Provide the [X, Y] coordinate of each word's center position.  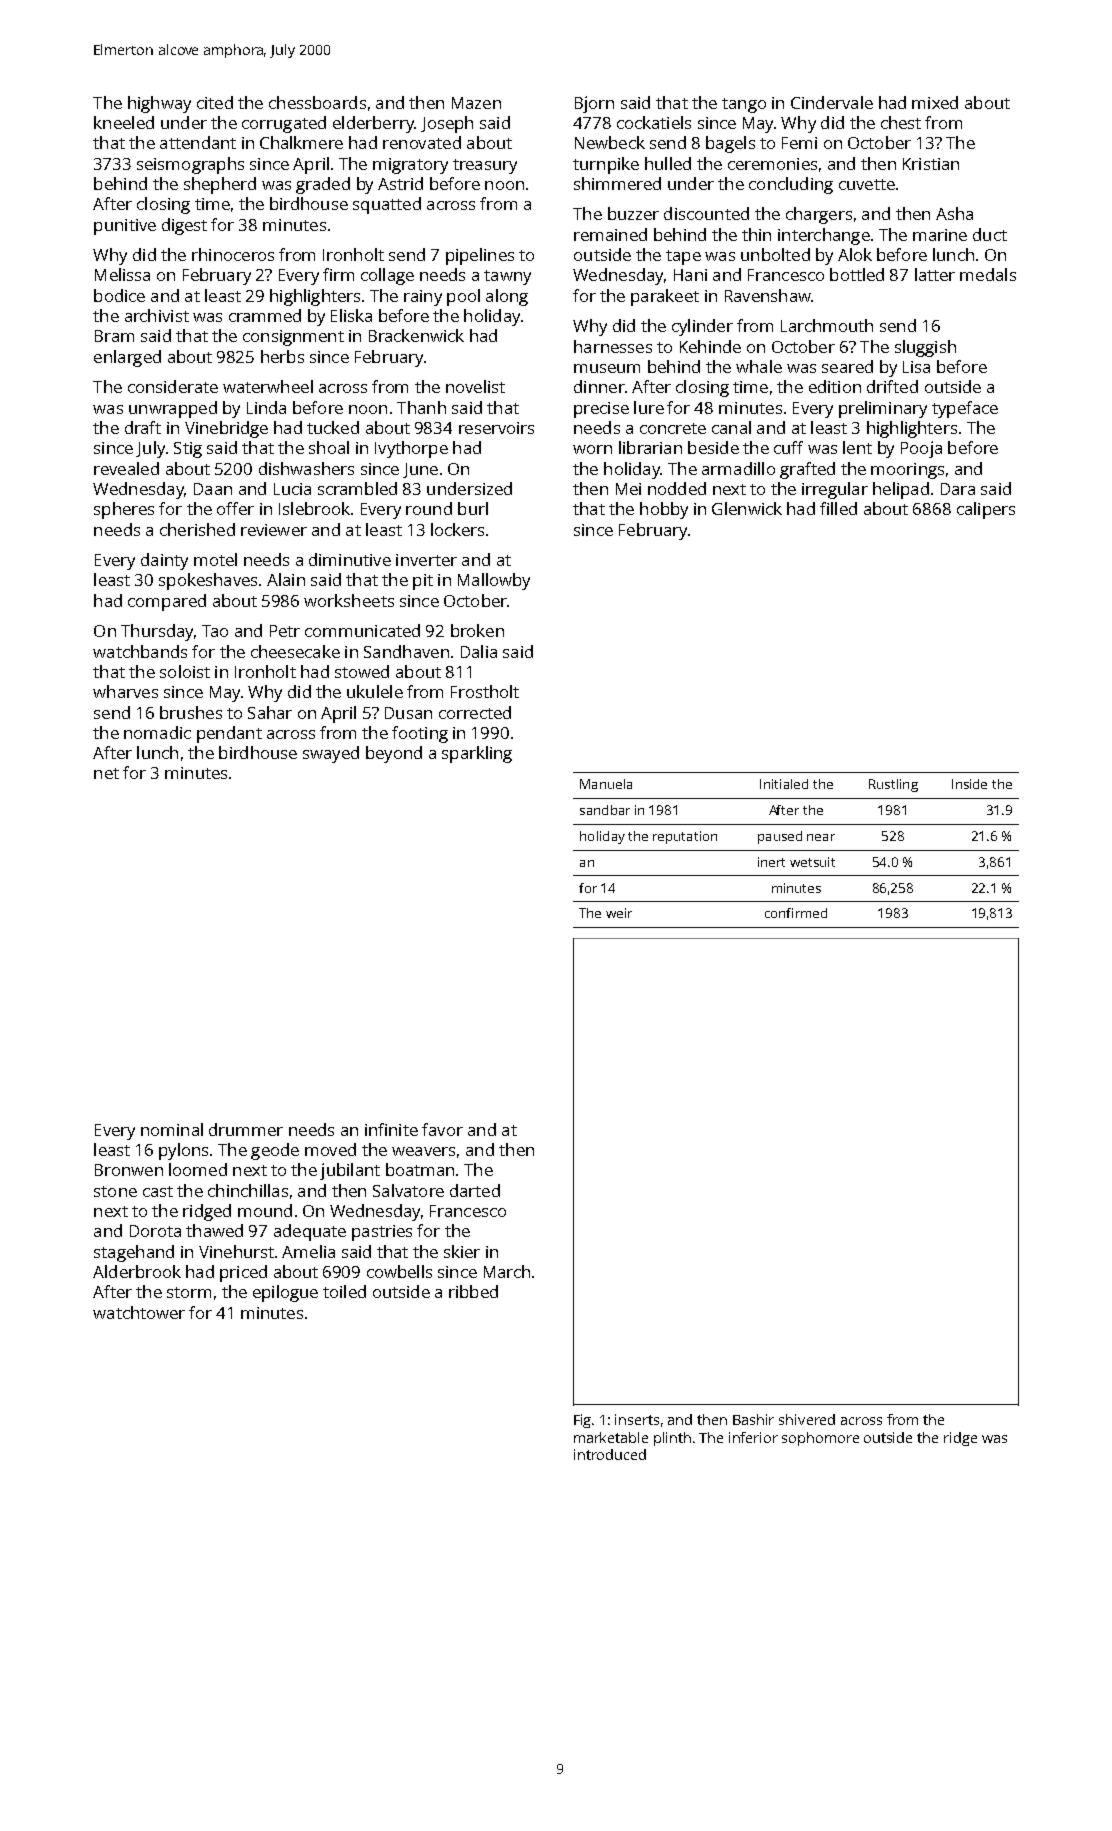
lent [857, 447]
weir [619, 913]
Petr [285, 631]
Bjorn [594, 104]
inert [771, 862]
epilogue [285, 1293]
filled [838, 508]
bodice [119, 295]
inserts [637, 1419]
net [106, 773]
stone [115, 1191]
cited [215, 102]
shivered [807, 1419]
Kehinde [710, 346]
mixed [935, 102]
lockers [457, 529]
